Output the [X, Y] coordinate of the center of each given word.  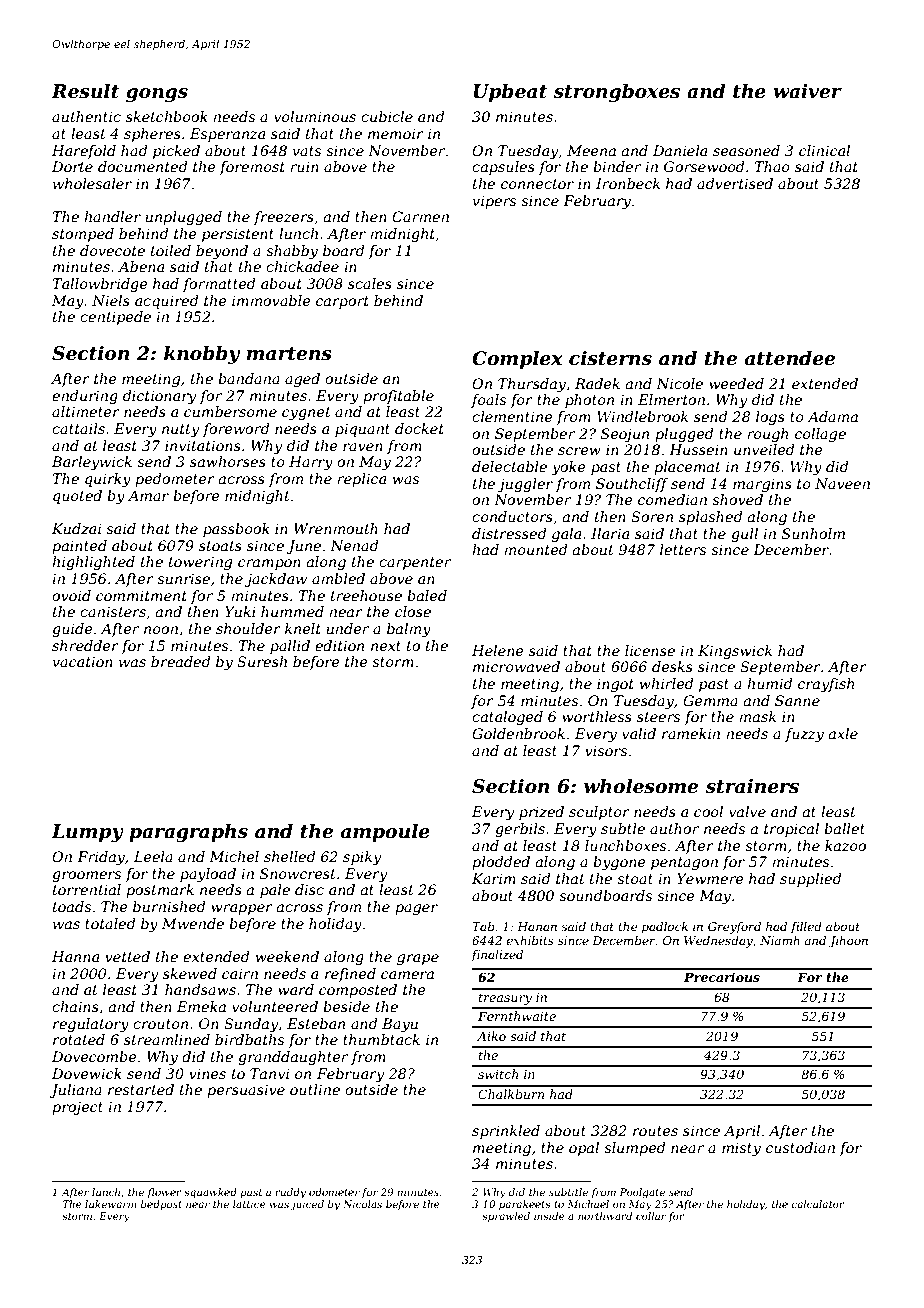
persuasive [246, 1091]
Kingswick [735, 652]
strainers [752, 786]
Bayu [400, 1025]
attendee [790, 358]
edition [339, 645]
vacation [83, 661]
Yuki [240, 611]
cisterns [610, 358]
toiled [171, 250]
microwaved [516, 666]
